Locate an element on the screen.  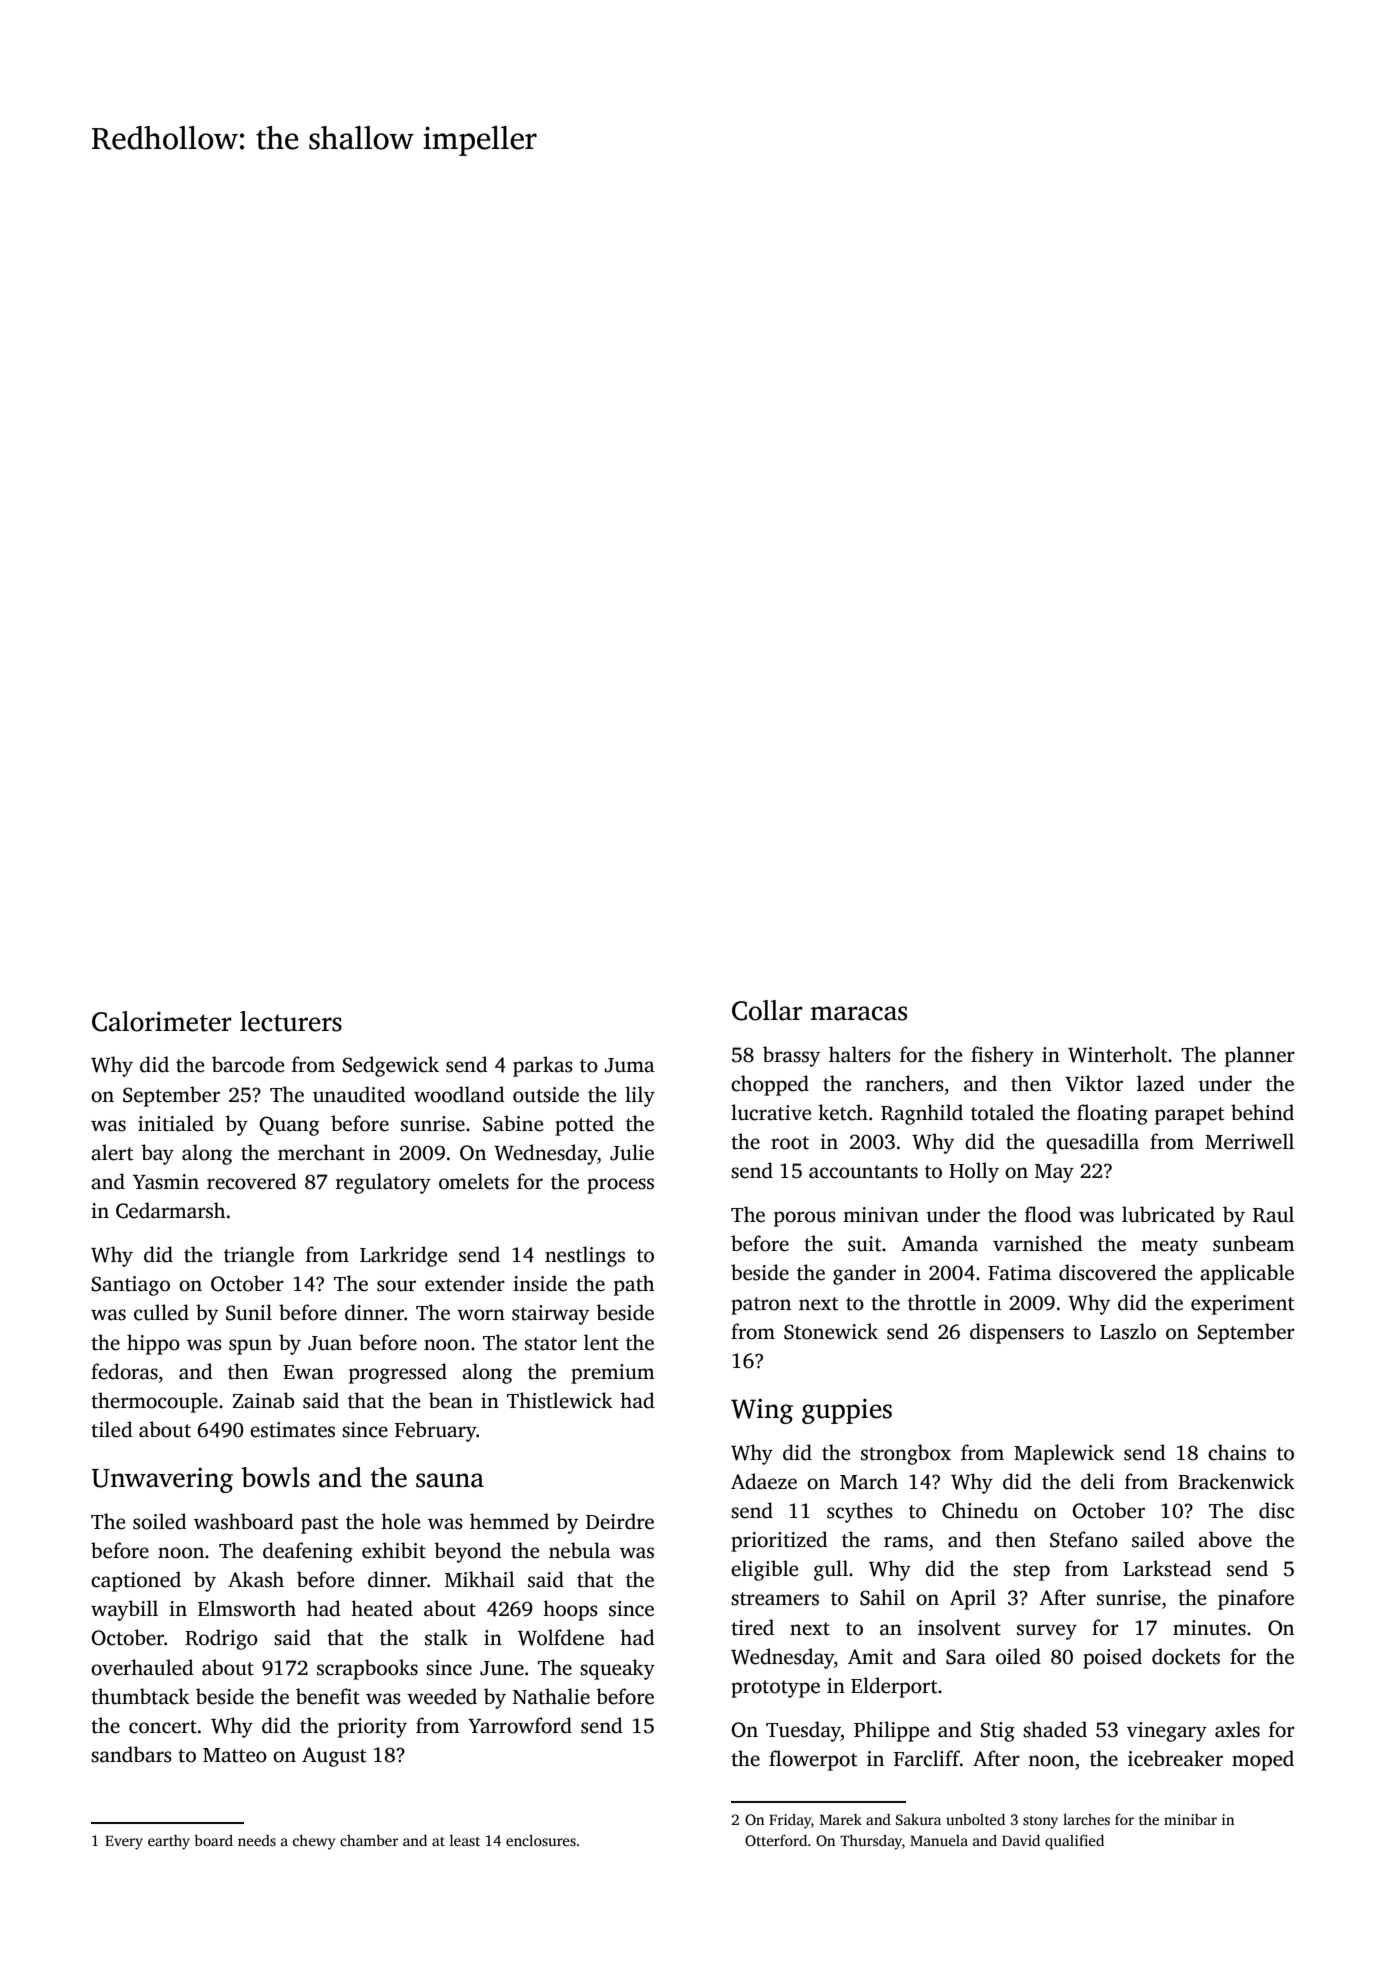
behind is located at coordinates (1262, 1112).
